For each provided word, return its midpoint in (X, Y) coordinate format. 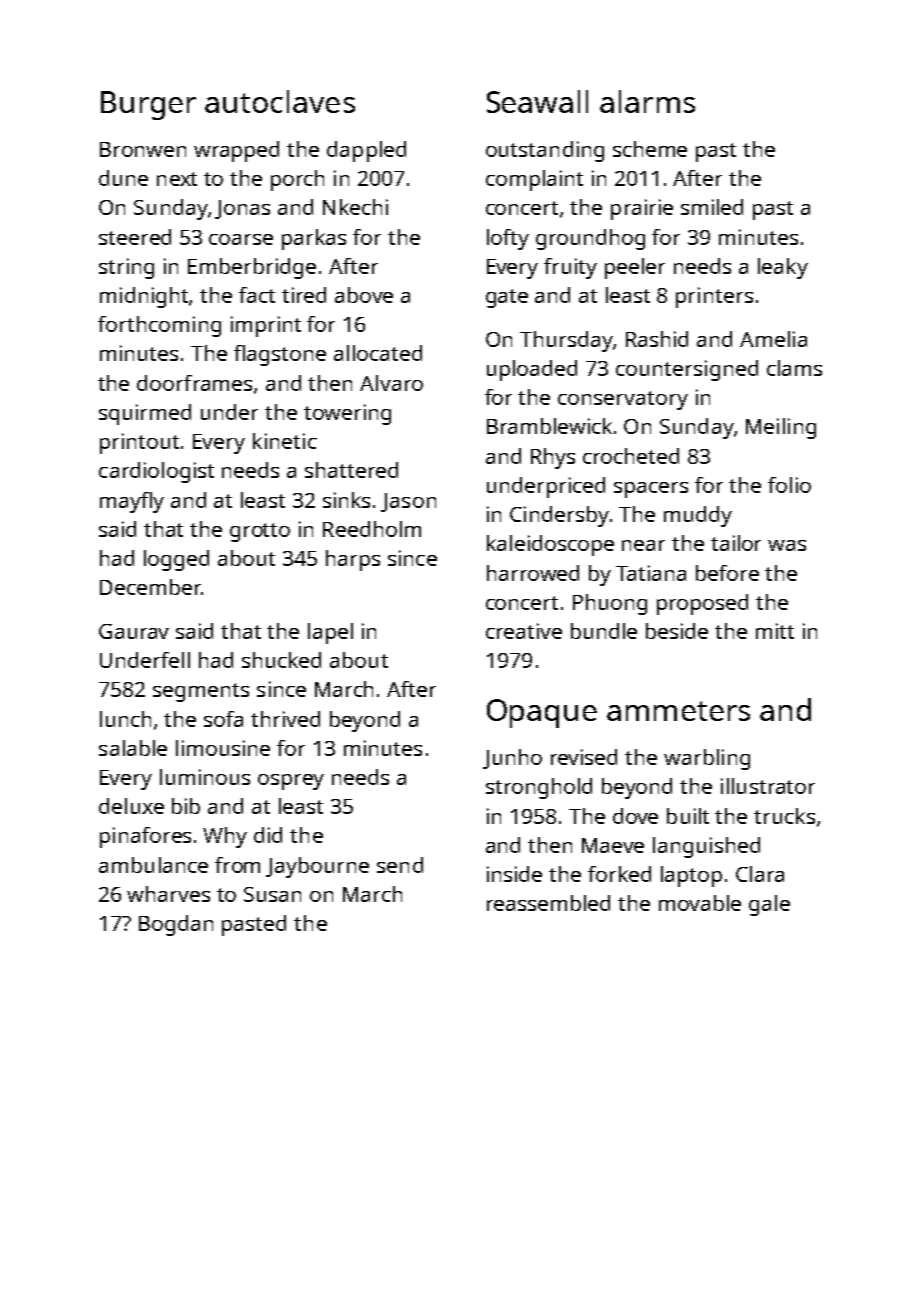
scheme (650, 149)
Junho (512, 759)
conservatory (623, 400)
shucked (281, 660)
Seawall (537, 101)
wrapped (236, 151)
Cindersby (559, 516)
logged (176, 560)
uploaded (532, 370)
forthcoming (159, 326)
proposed (702, 604)
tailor (736, 543)
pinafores (145, 837)
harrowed (533, 573)
